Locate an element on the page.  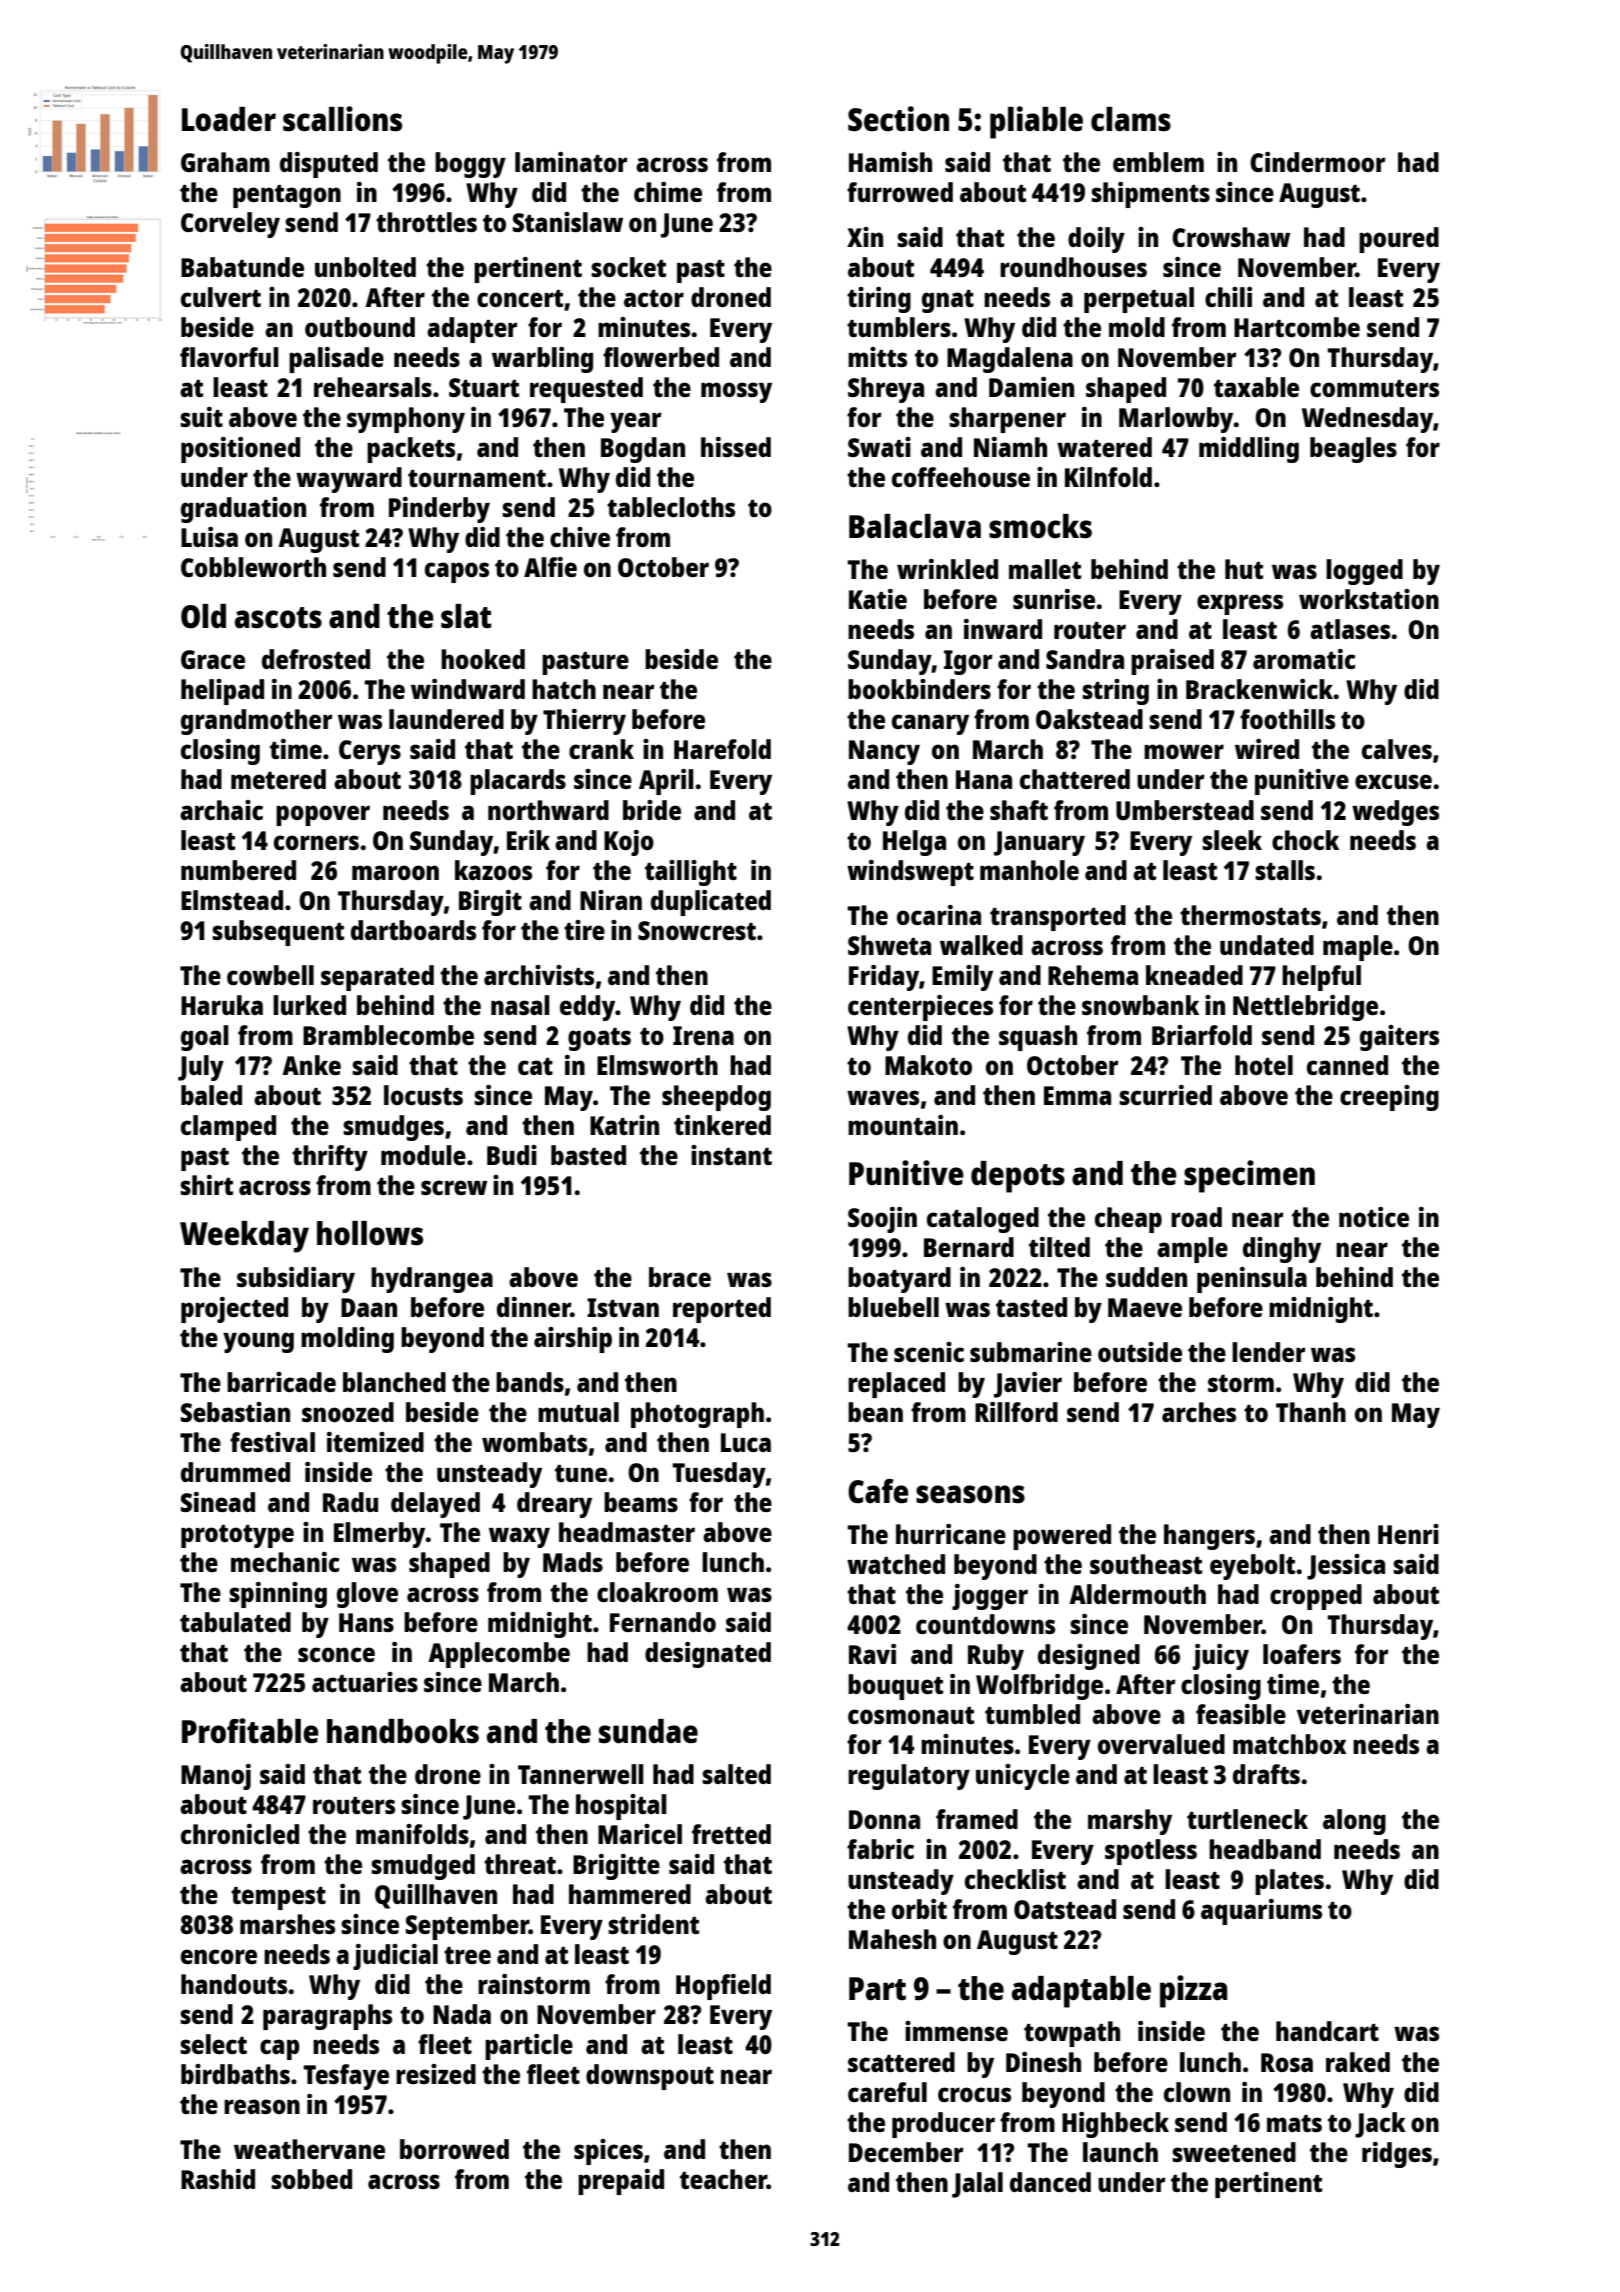
Loader is located at coordinates (229, 119).
